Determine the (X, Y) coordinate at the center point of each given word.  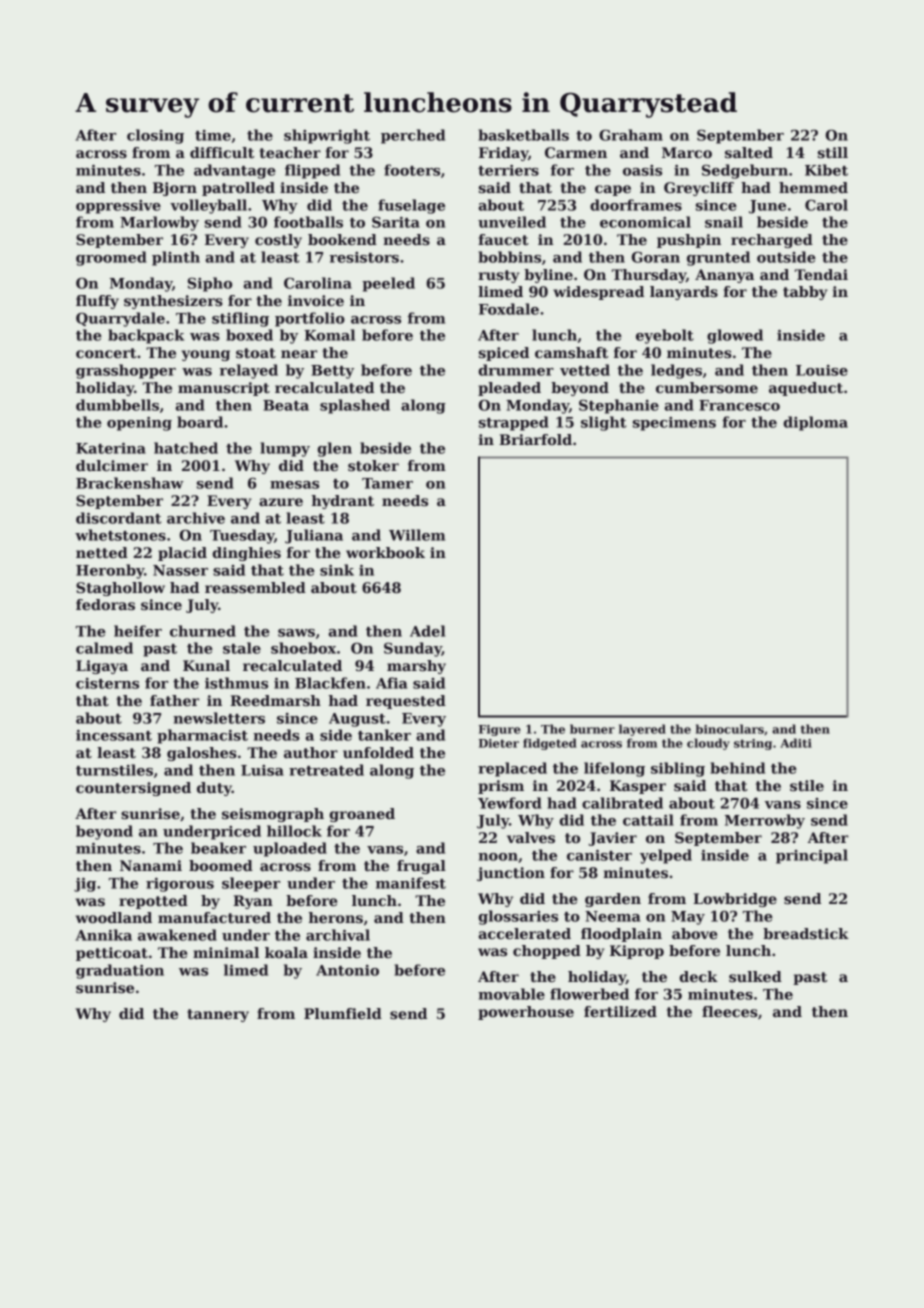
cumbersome (707, 387)
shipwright (327, 136)
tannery (218, 1015)
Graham (631, 135)
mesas (294, 485)
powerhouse (526, 1013)
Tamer (387, 483)
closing (155, 136)
